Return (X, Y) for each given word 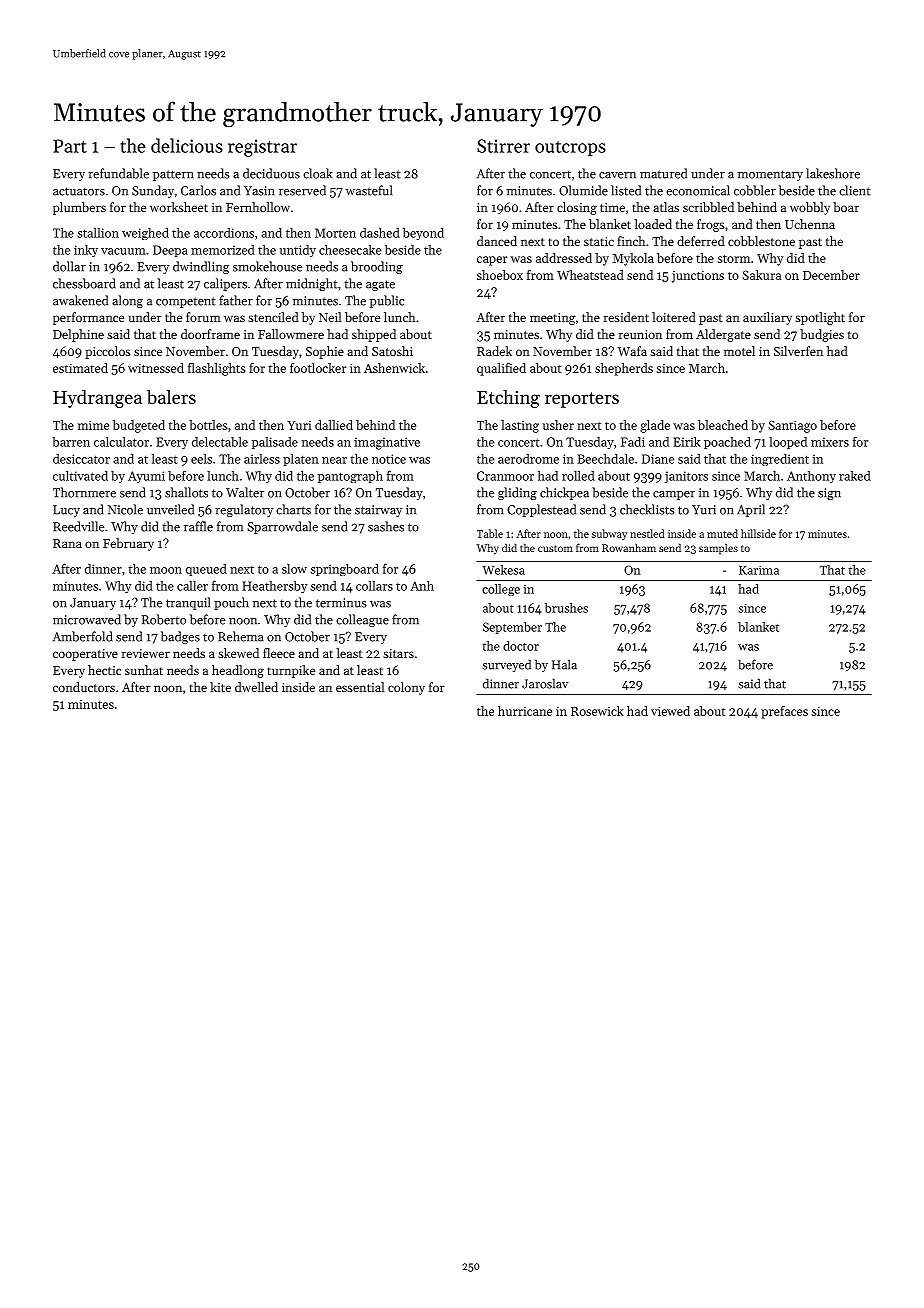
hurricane (525, 711)
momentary (770, 175)
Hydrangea (97, 398)
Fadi (633, 442)
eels (201, 459)
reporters (582, 400)
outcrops (570, 148)
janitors (686, 477)
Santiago (792, 426)
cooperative (85, 655)
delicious (186, 145)
